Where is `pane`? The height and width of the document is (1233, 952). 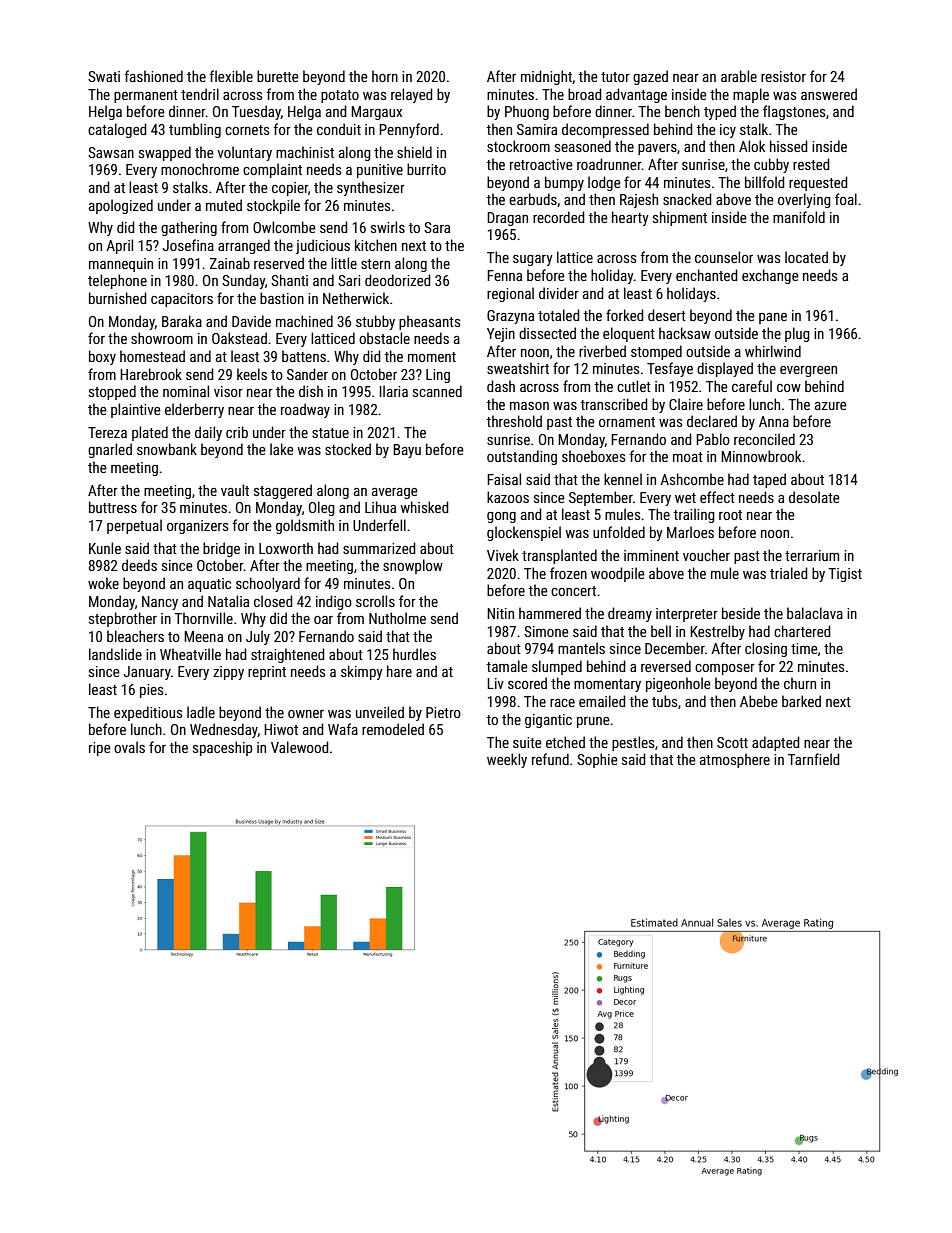
pane is located at coordinates (773, 318).
